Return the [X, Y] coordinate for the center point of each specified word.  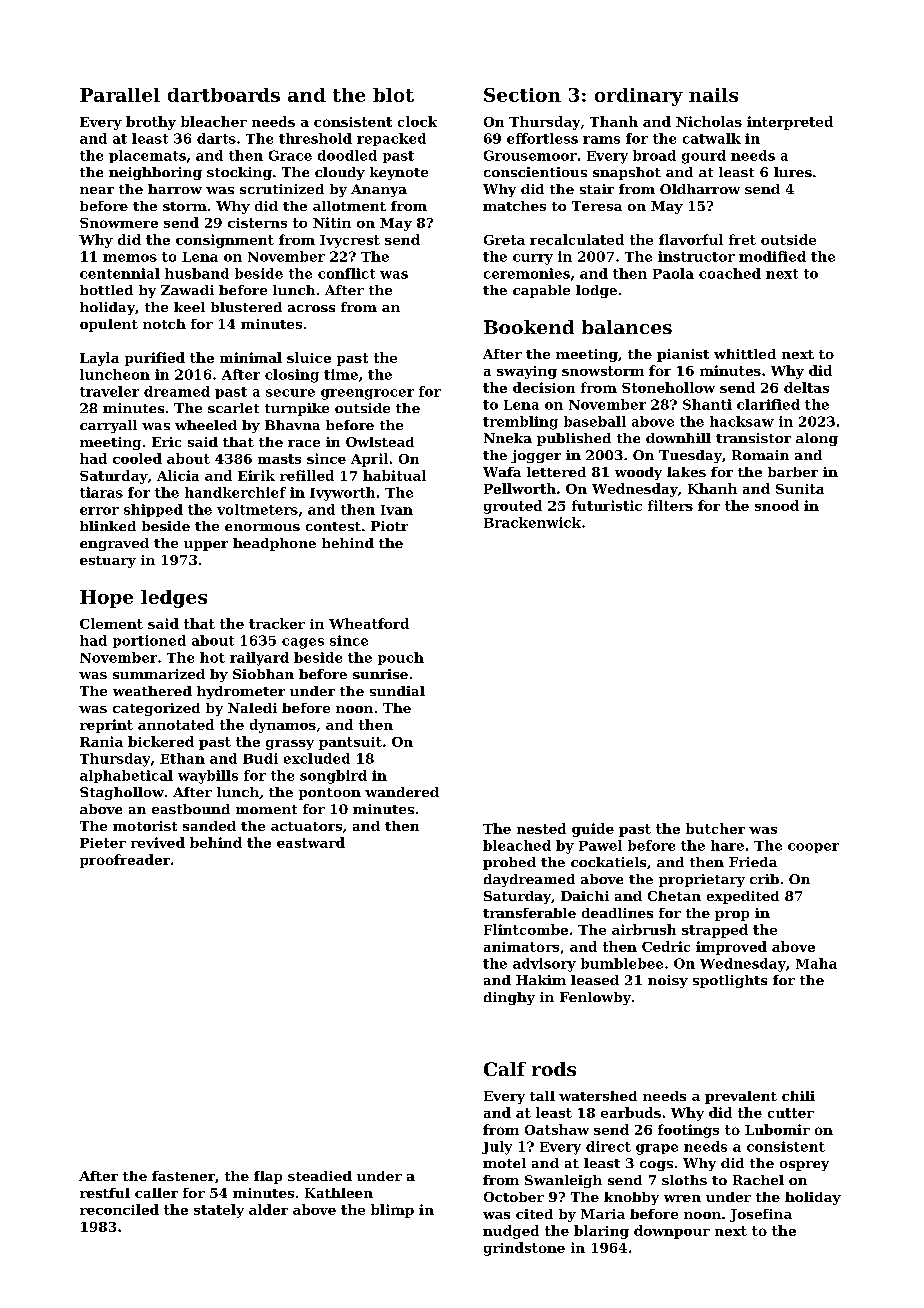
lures [793, 172]
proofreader [125, 861]
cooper [813, 848]
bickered [161, 741]
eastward [311, 842]
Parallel [120, 95]
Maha [816, 963]
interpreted [790, 123]
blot [393, 95]
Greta [504, 240]
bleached [517, 845]
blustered [246, 307]
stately [219, 1211]
